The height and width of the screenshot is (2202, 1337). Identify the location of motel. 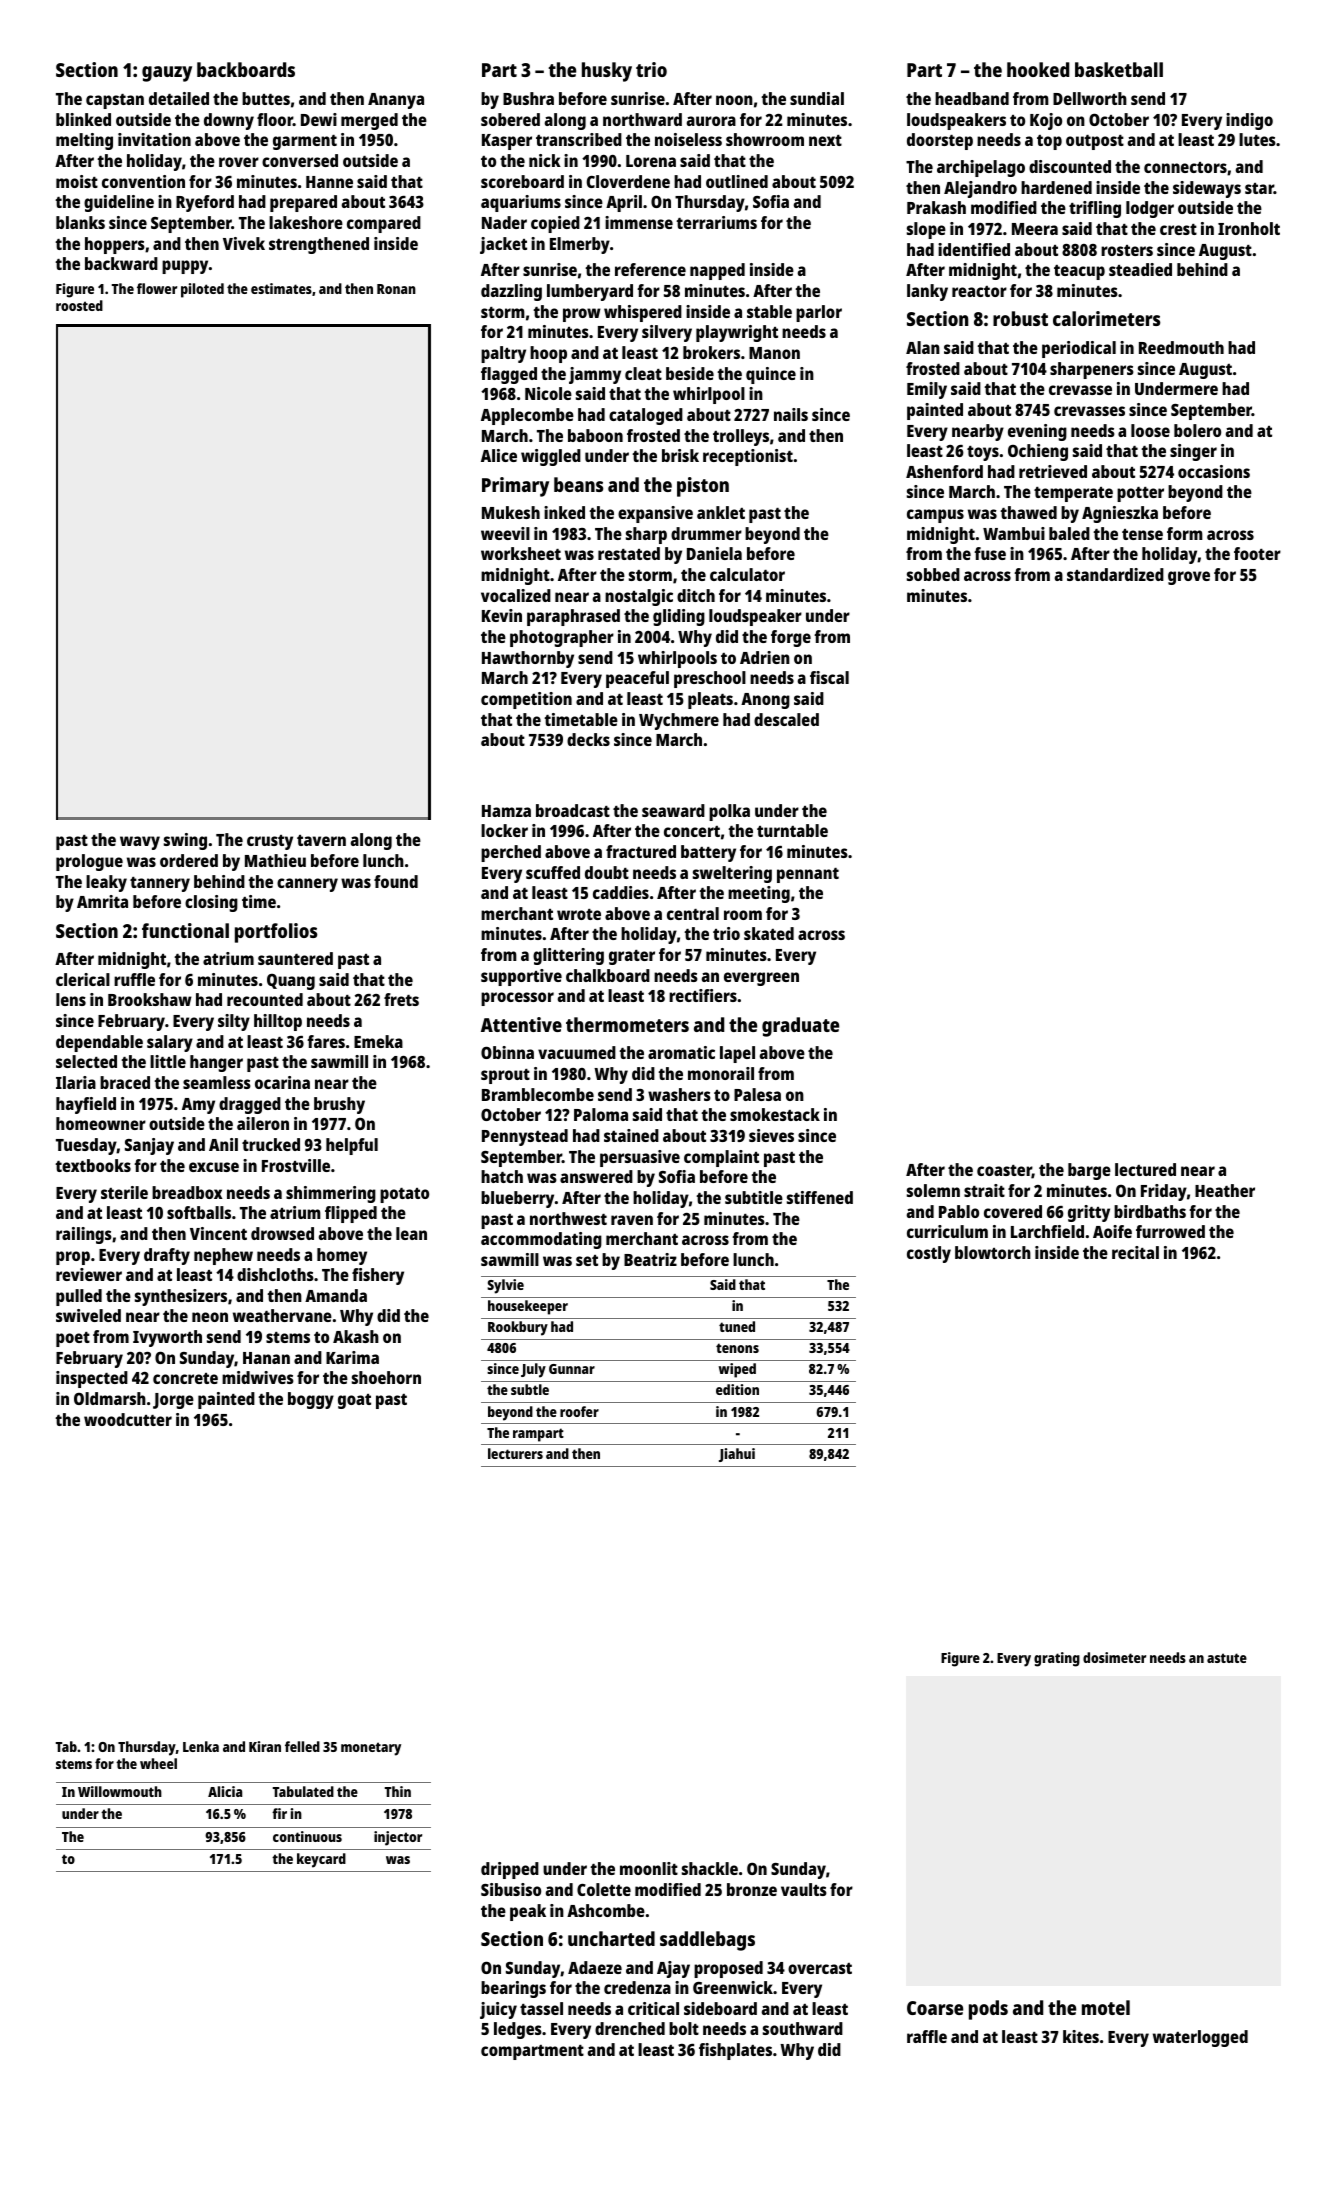
(1106, 2007).
